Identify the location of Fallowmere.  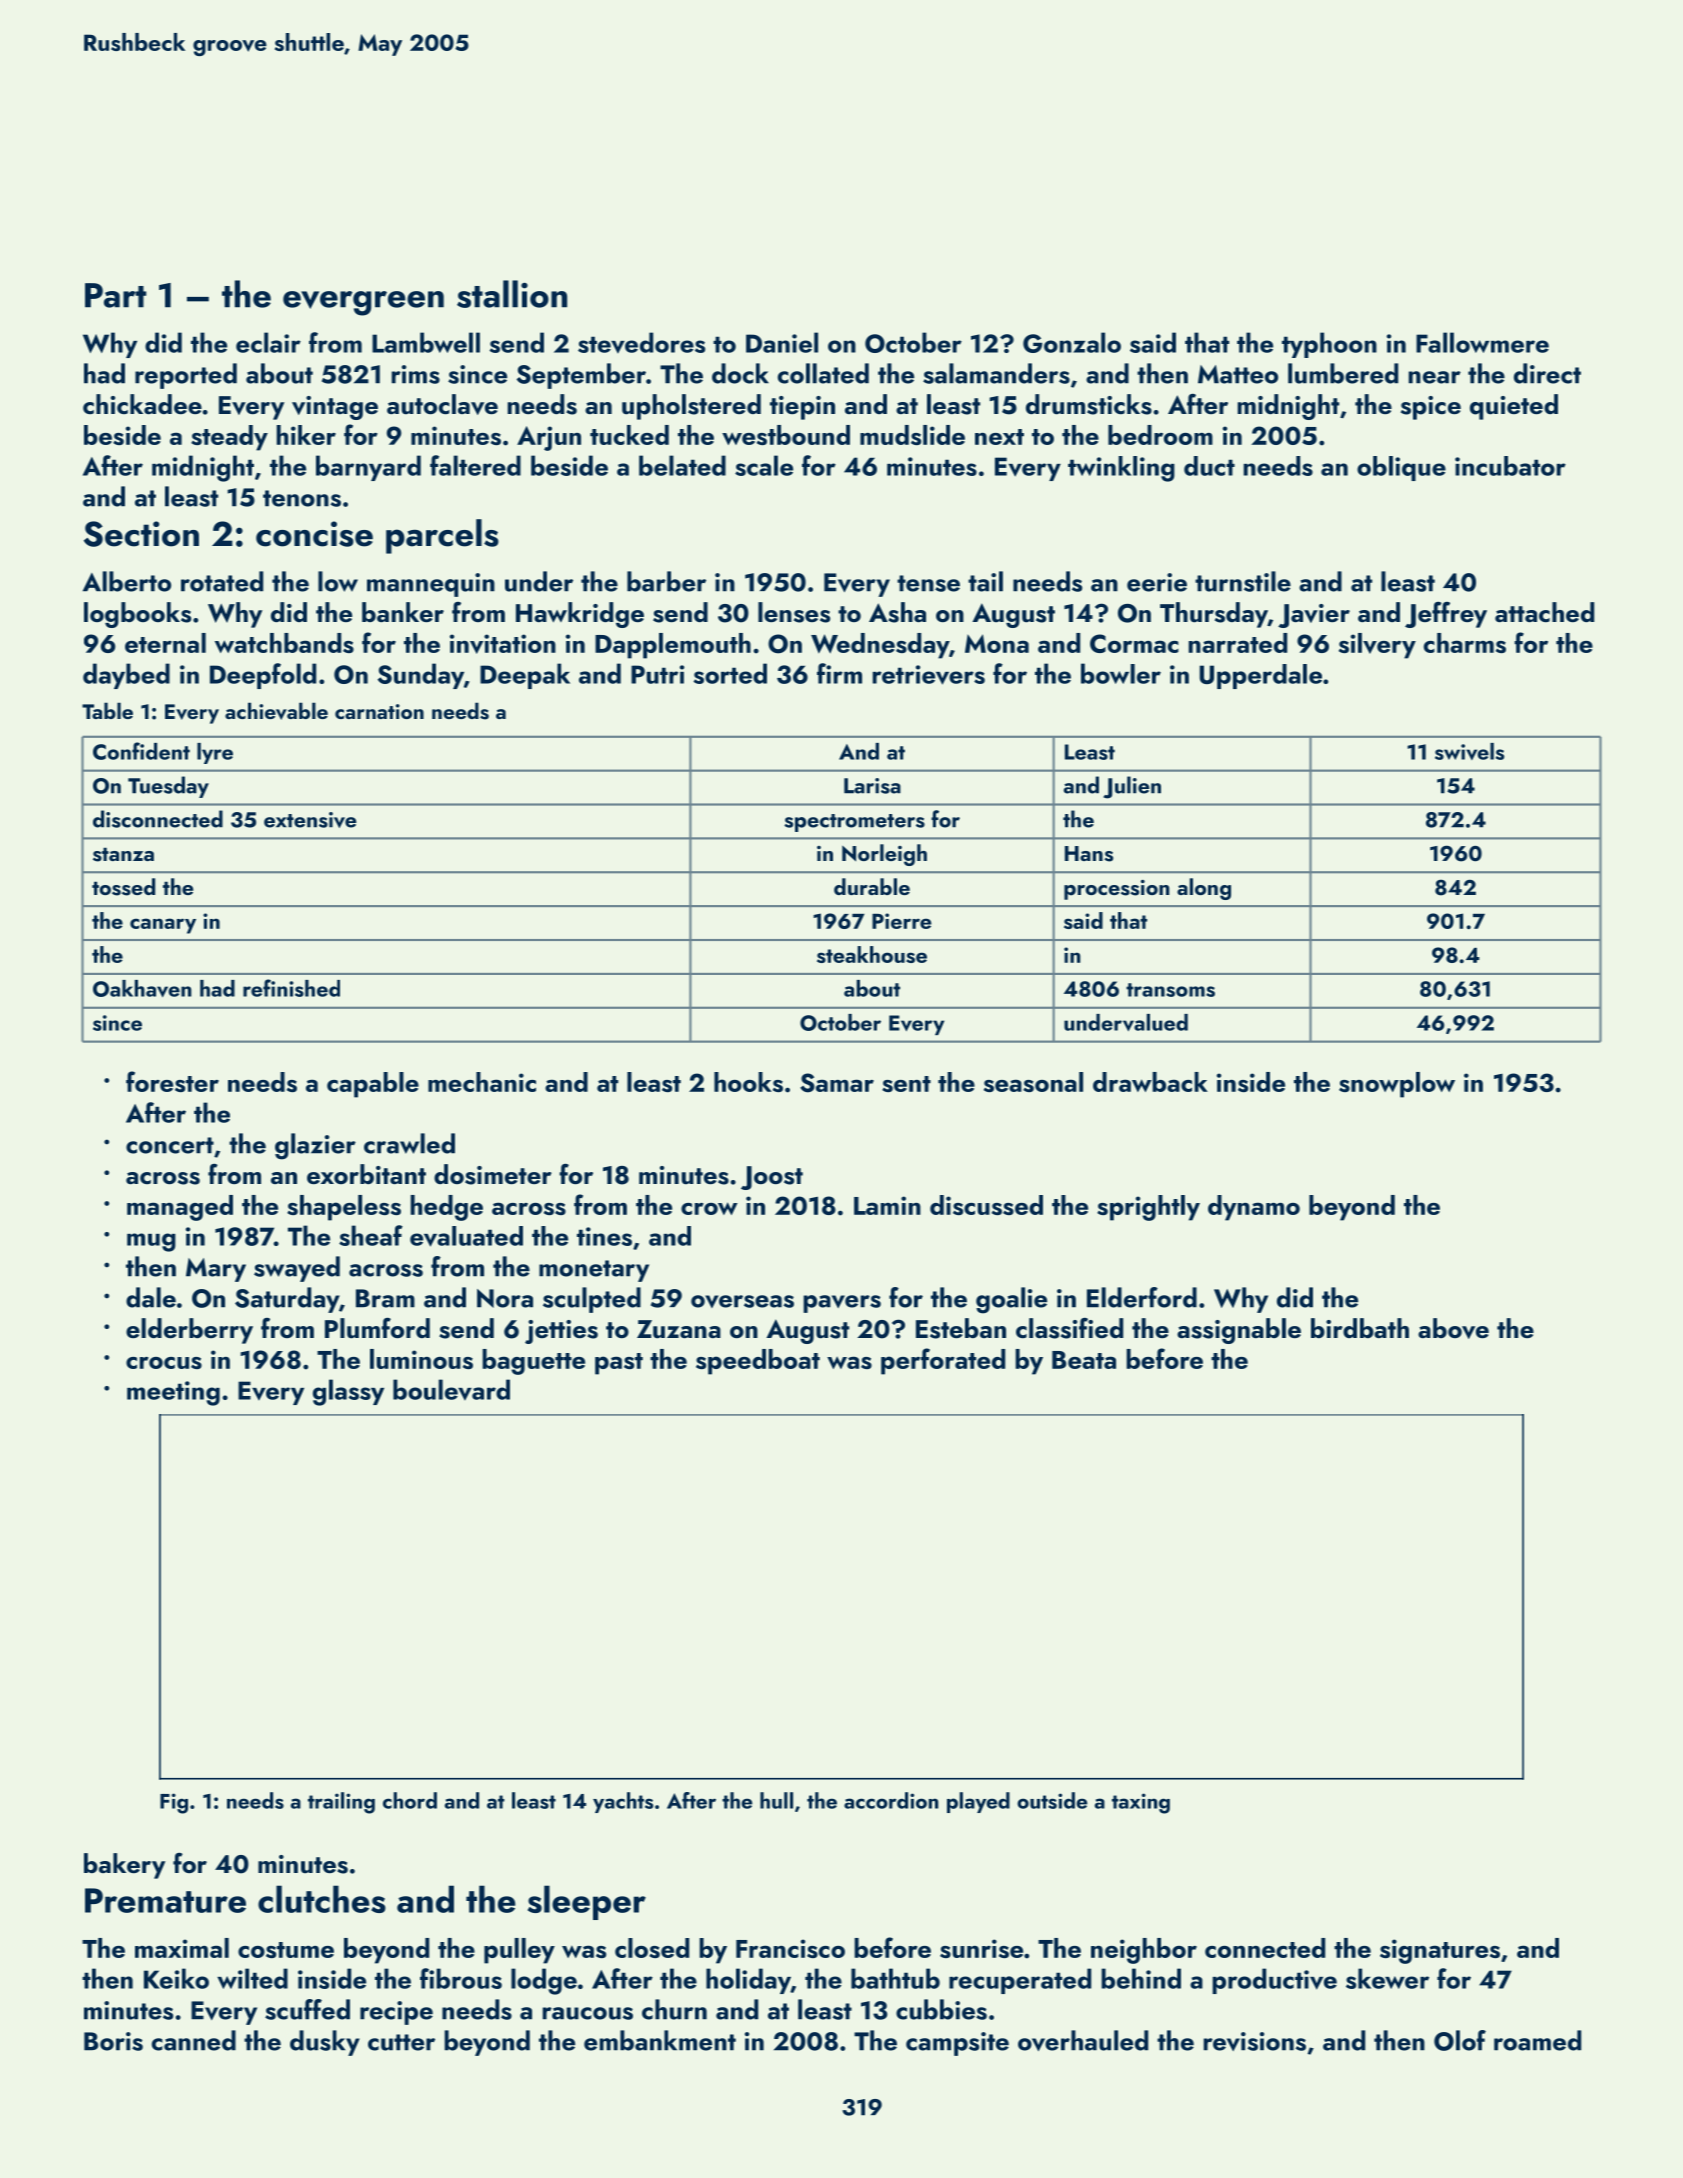
(1482, 342).
